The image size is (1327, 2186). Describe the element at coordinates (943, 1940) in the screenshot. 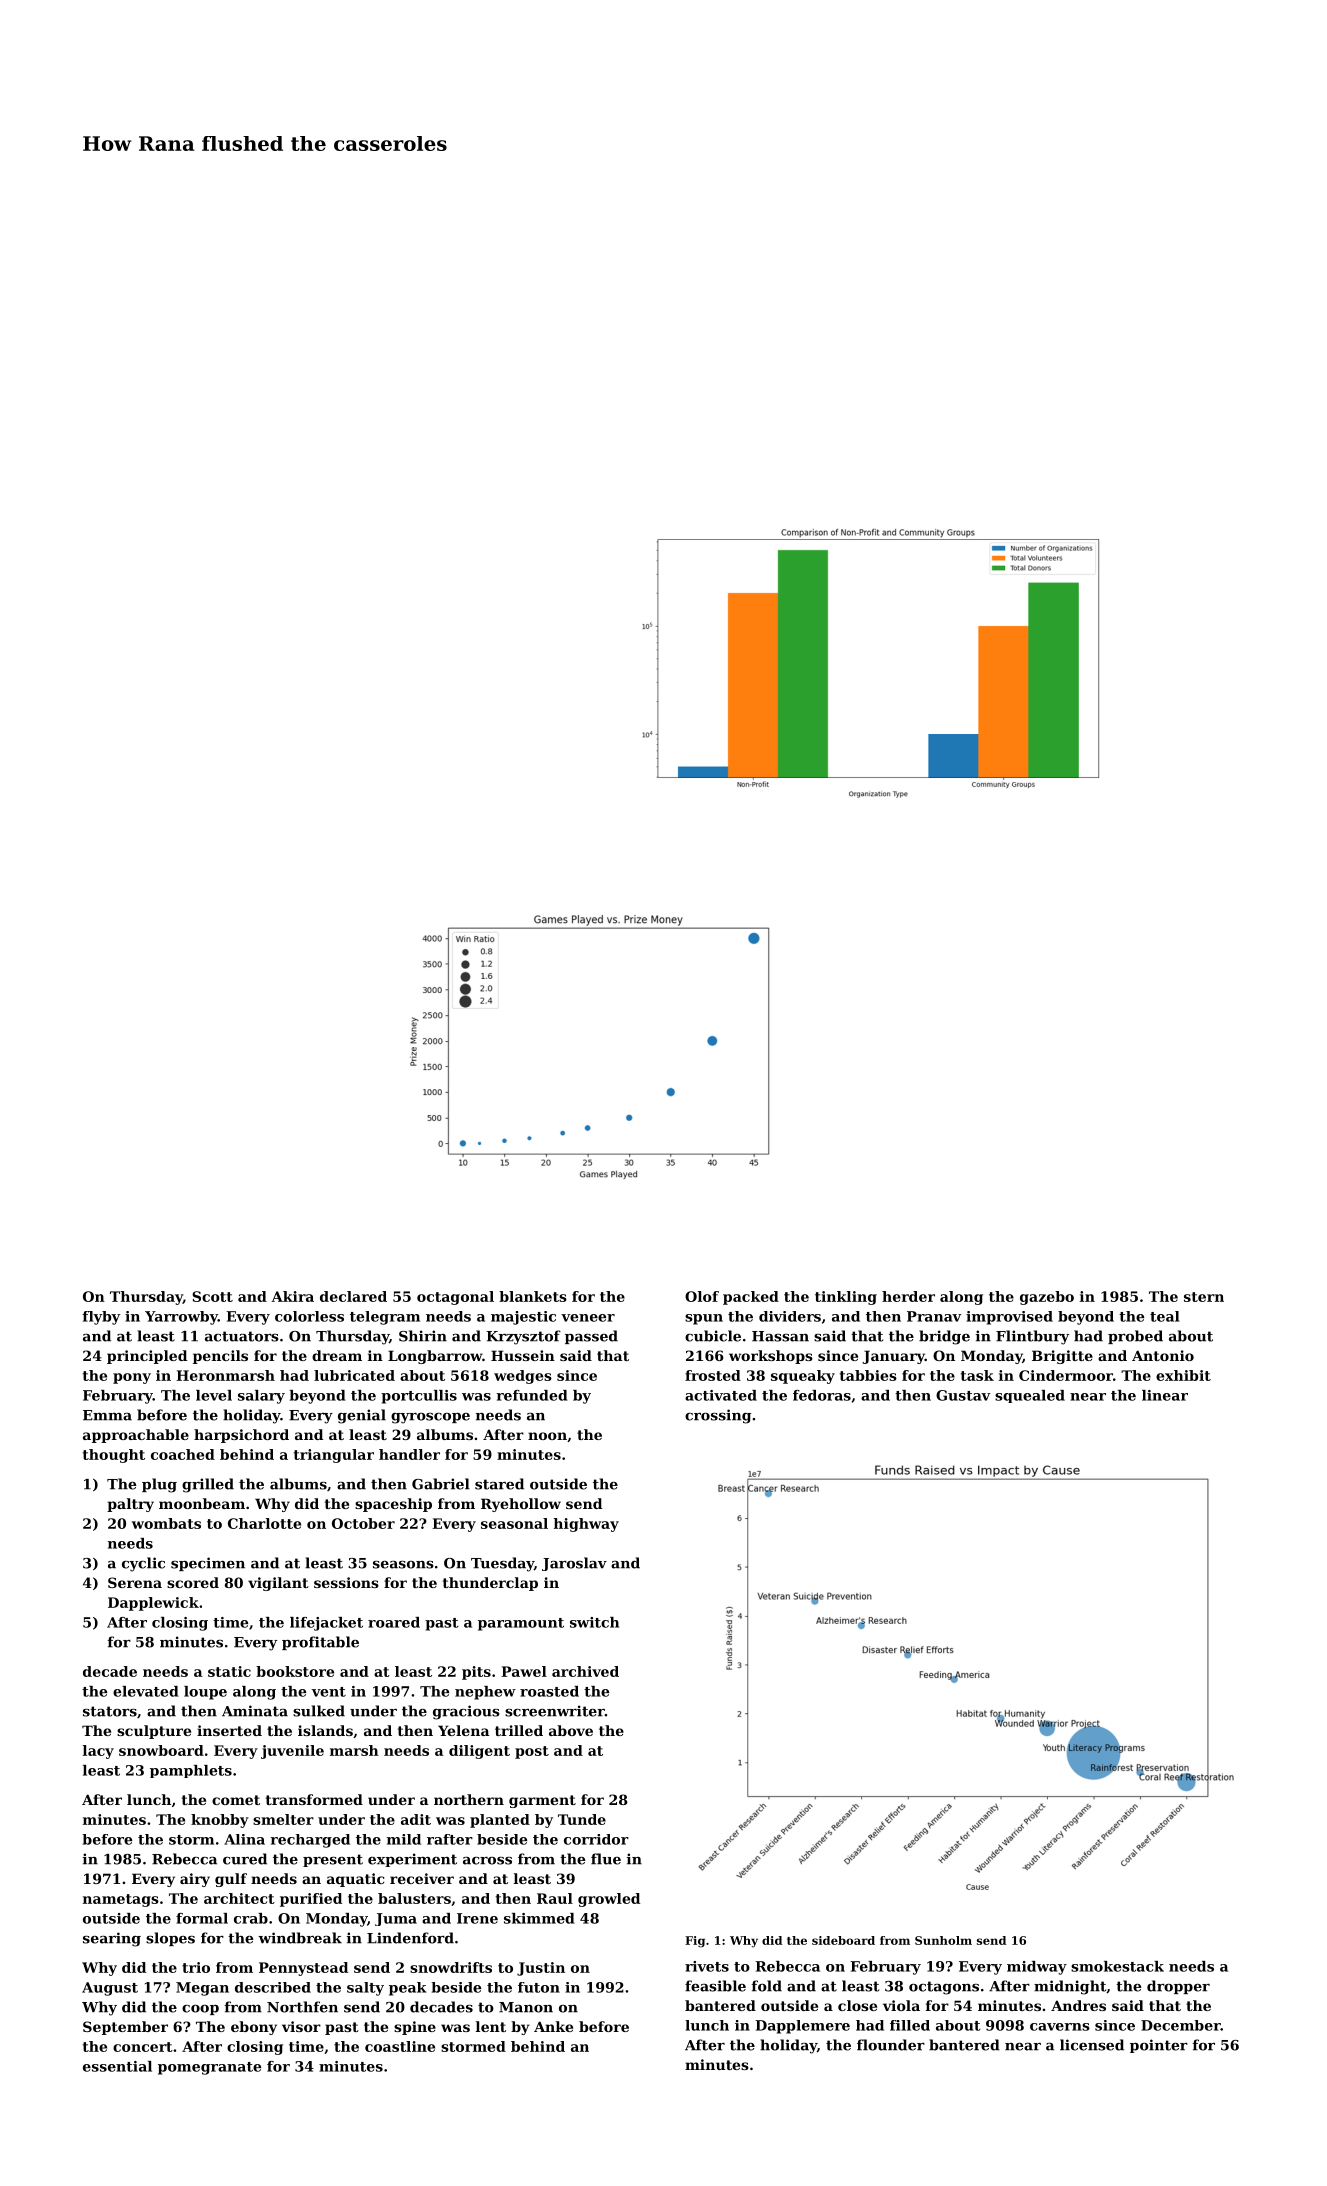

I see `Sunholm` at that location.
